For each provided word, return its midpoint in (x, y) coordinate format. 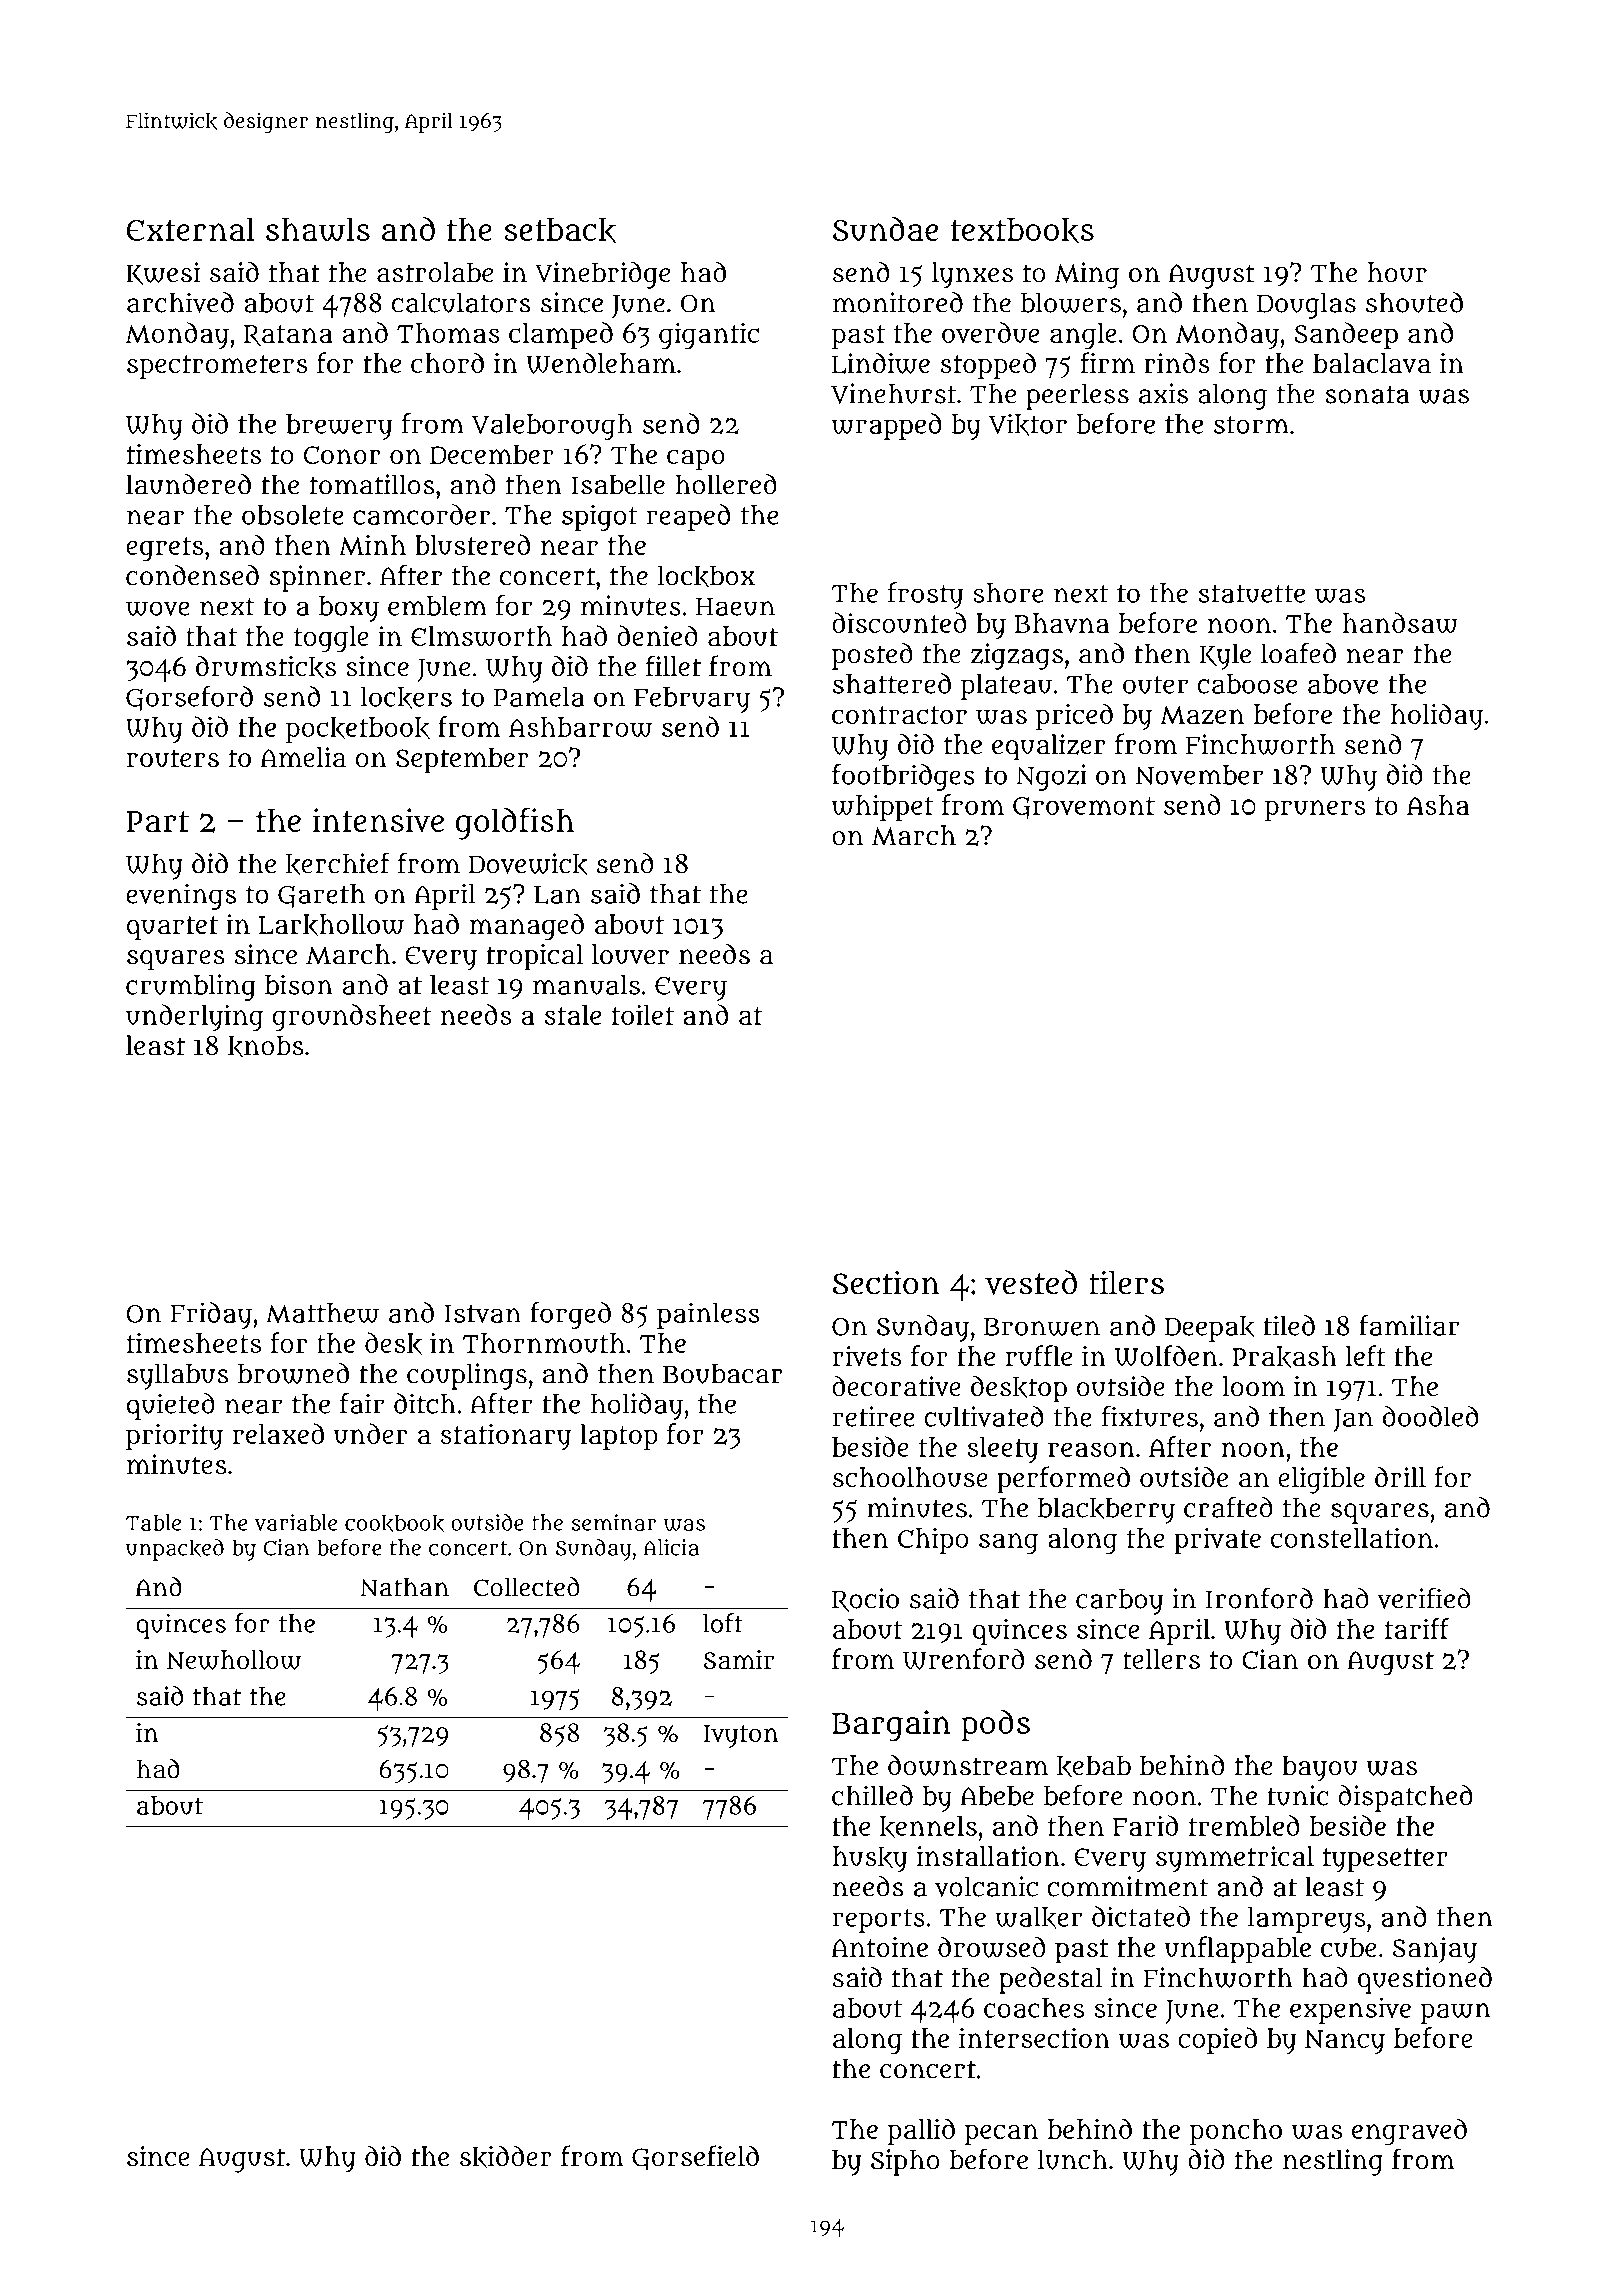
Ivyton (741, 1736)
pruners (1315, 810)
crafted (1228, 1507)
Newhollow (234, 1660)
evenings (181, 896)
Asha (1438, 805)
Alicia (671, 1547)
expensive (1350, 2010)
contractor (899, 715)
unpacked (175, 1550)
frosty (925, 595)
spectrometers (217, 367)
